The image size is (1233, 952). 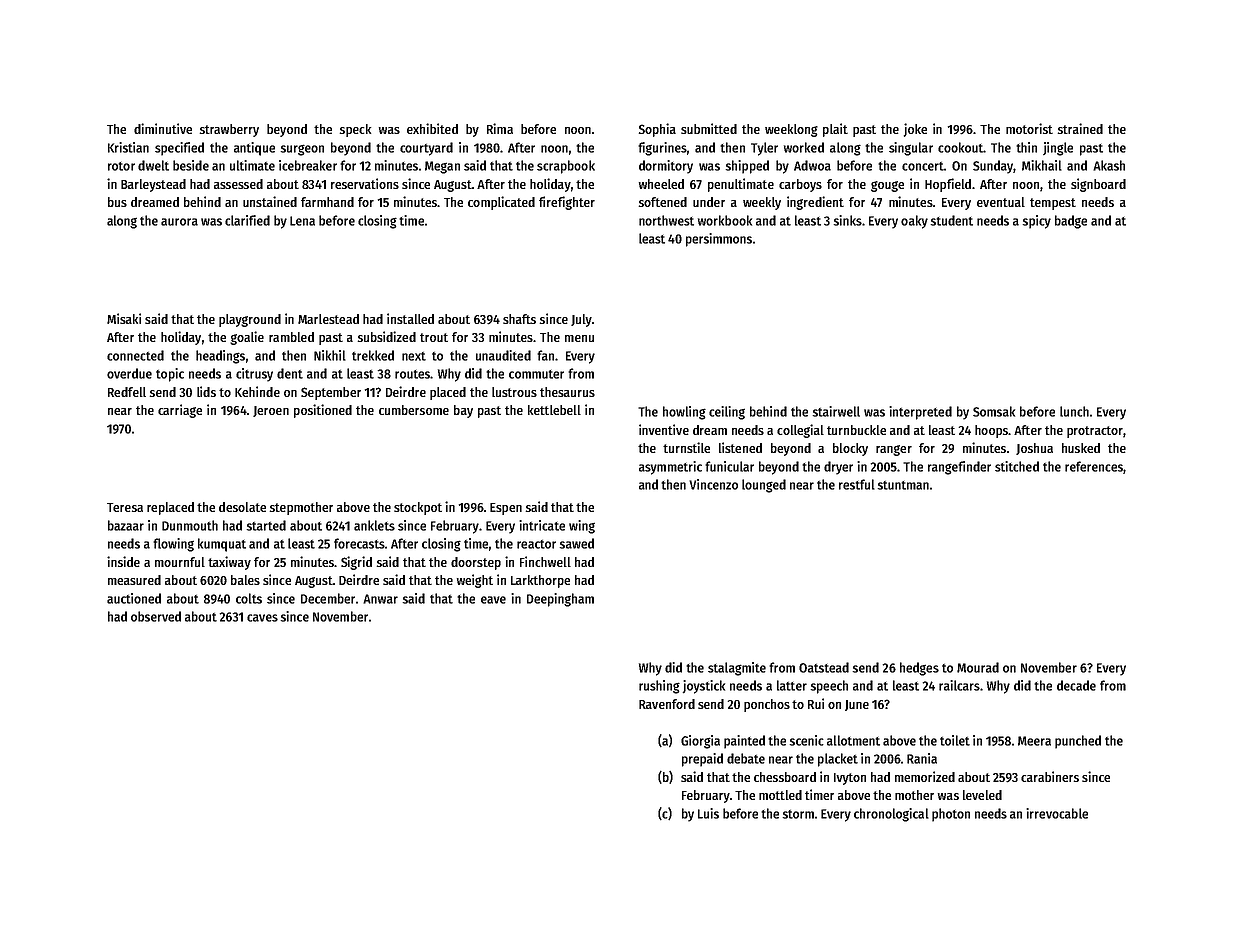 I want to click on ceiling, so click(x=727, y=413).
